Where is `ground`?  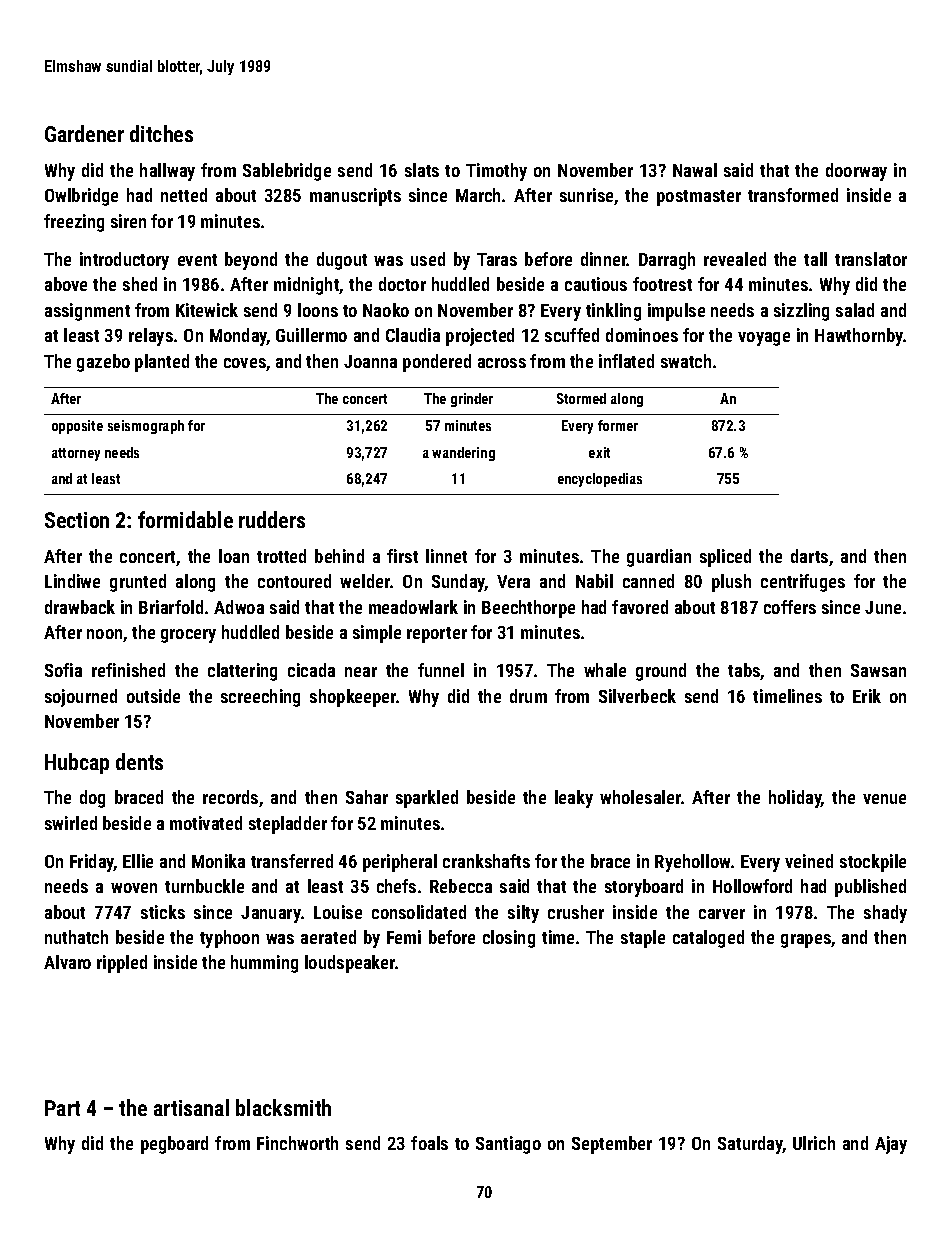 ground is located at coordinates (661, 672).
